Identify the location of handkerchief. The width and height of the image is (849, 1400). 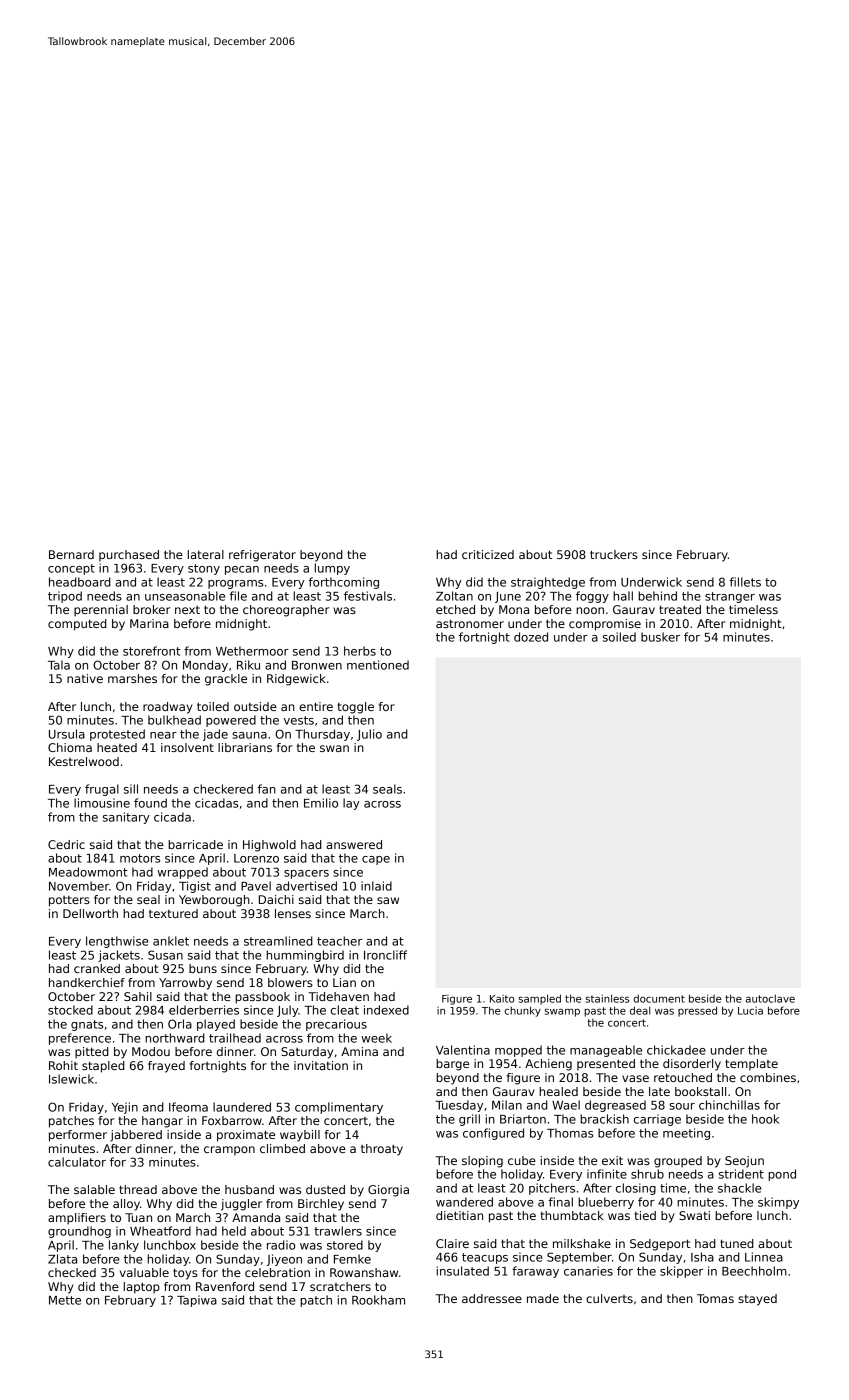
(87, 982).
